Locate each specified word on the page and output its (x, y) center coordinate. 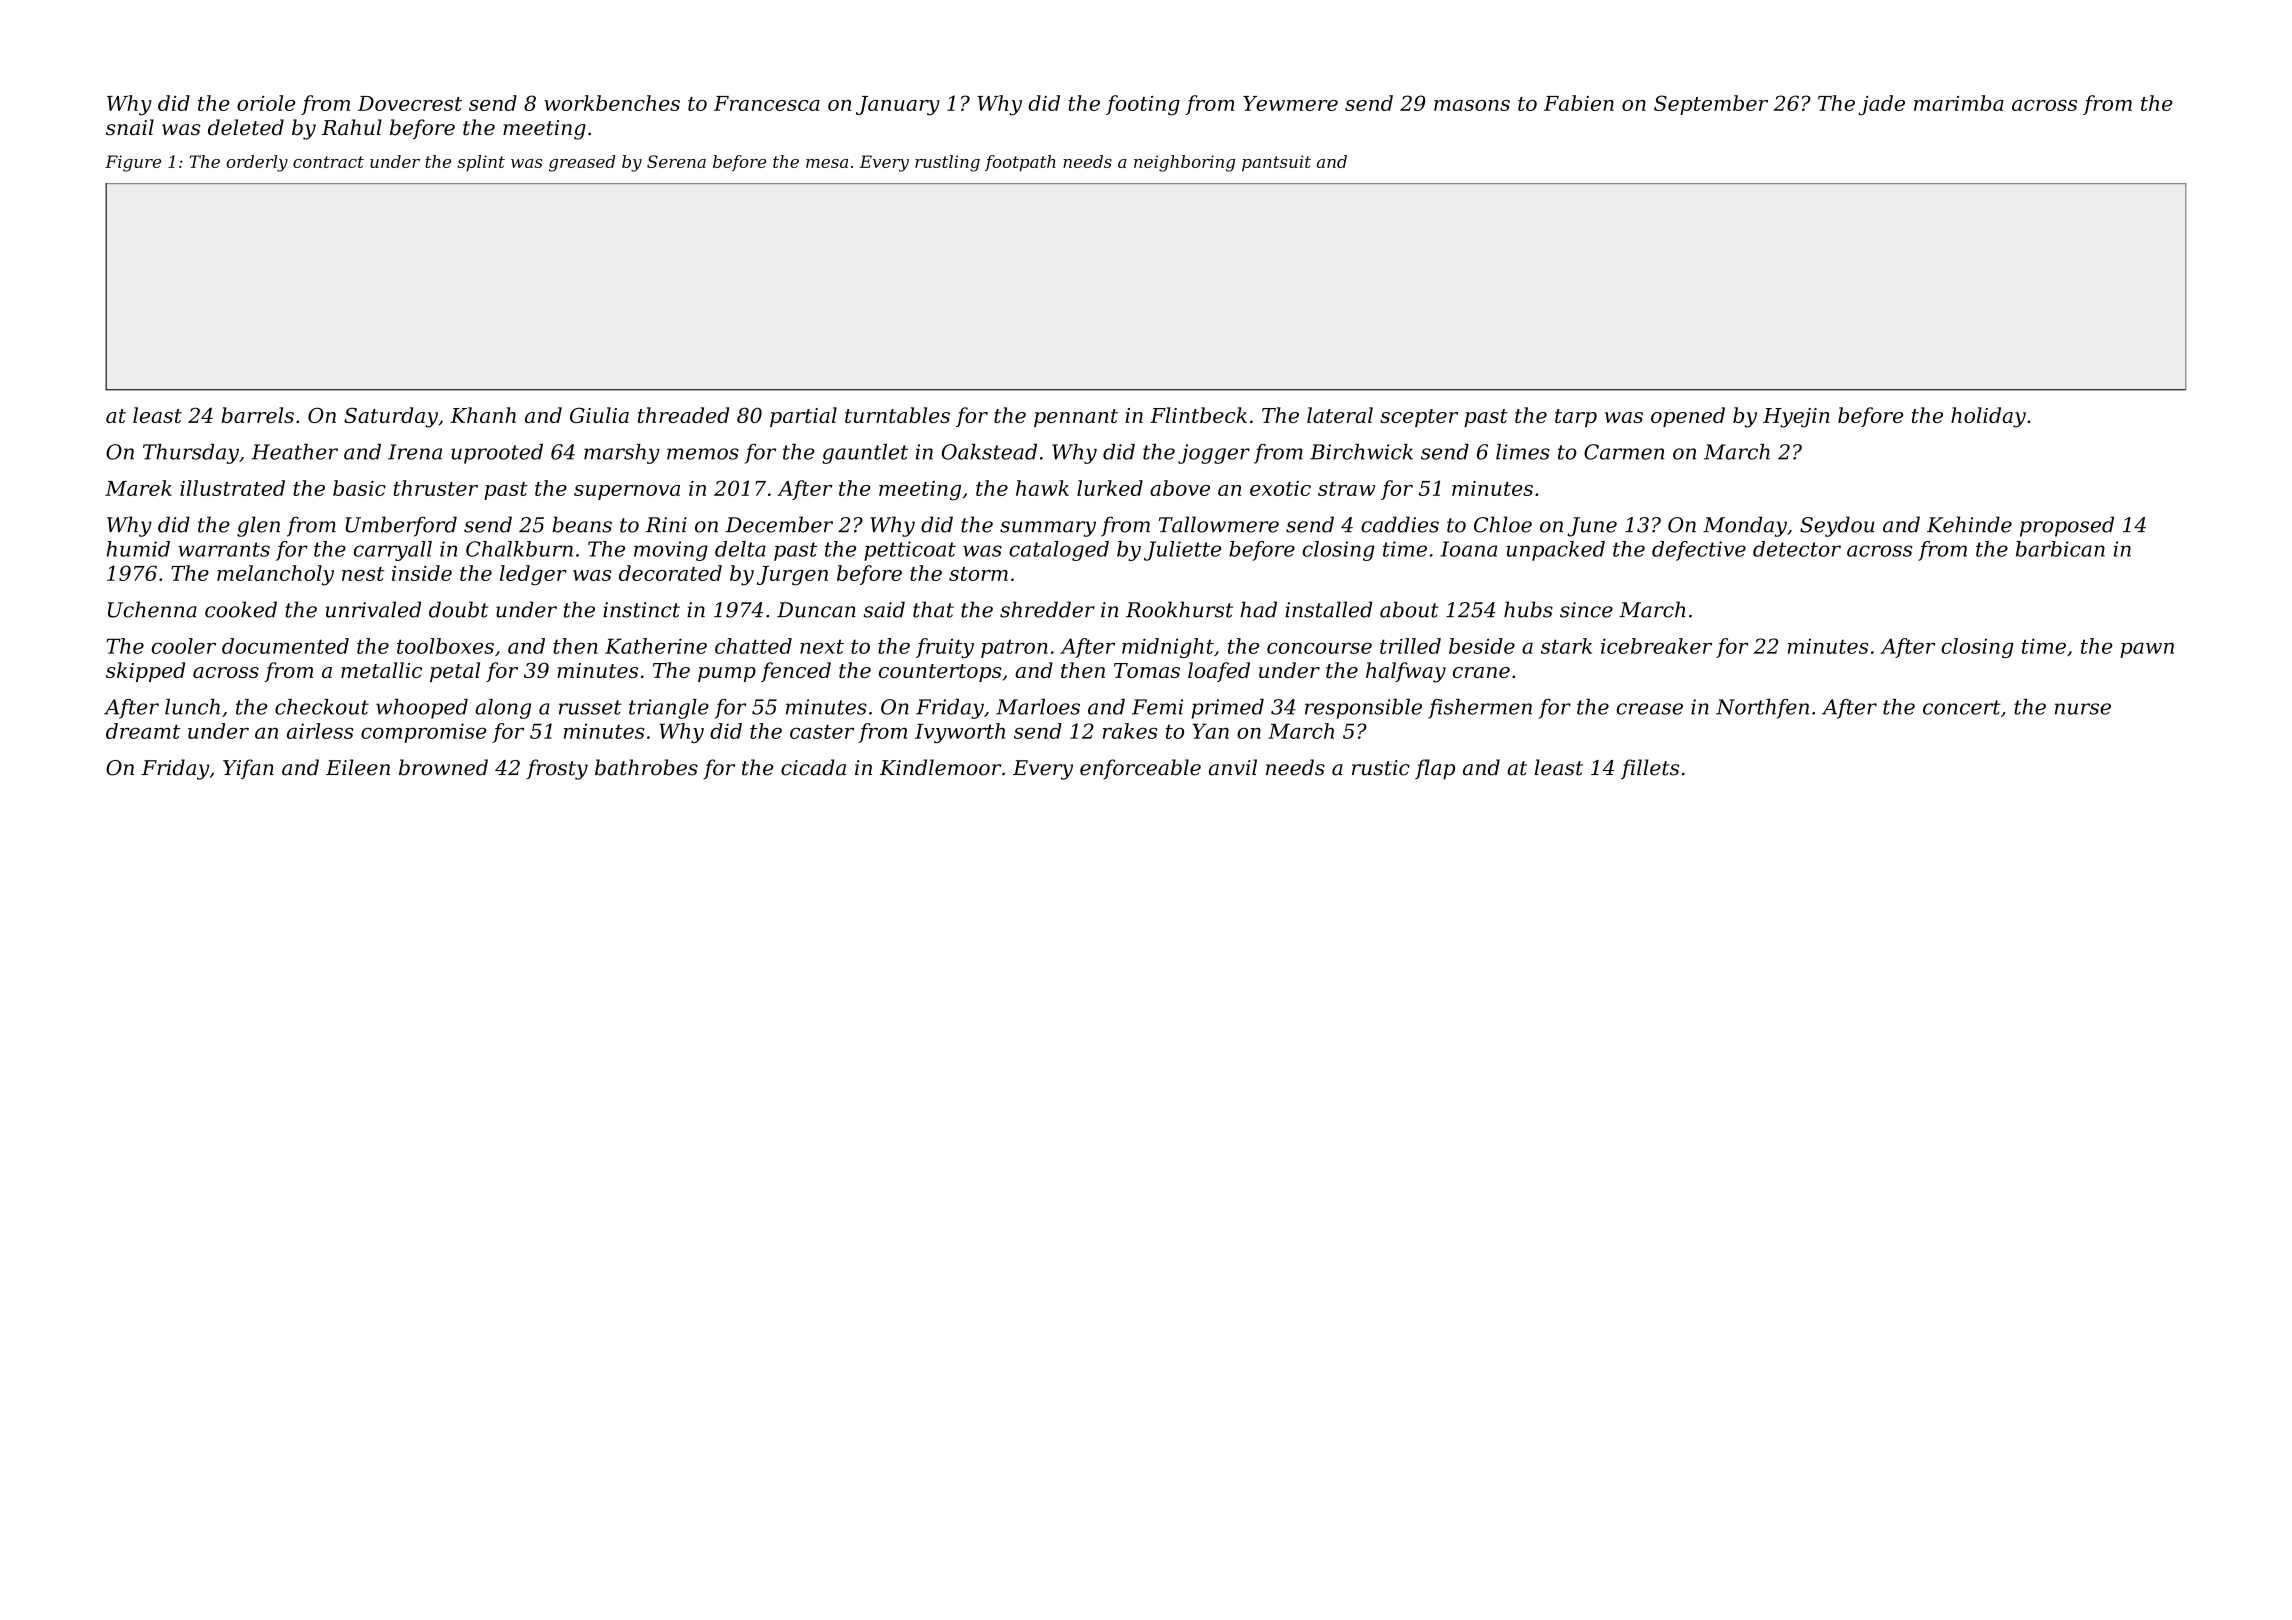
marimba (1959, 103)
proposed (2067, 526)
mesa (827, 163)
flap (1435, 769)
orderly (257, 163)
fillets (1650, 769)
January (898, 106)
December (779, 524)
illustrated (232, 488)
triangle (669, 709)
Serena (676, 161)
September (1711, 105)
